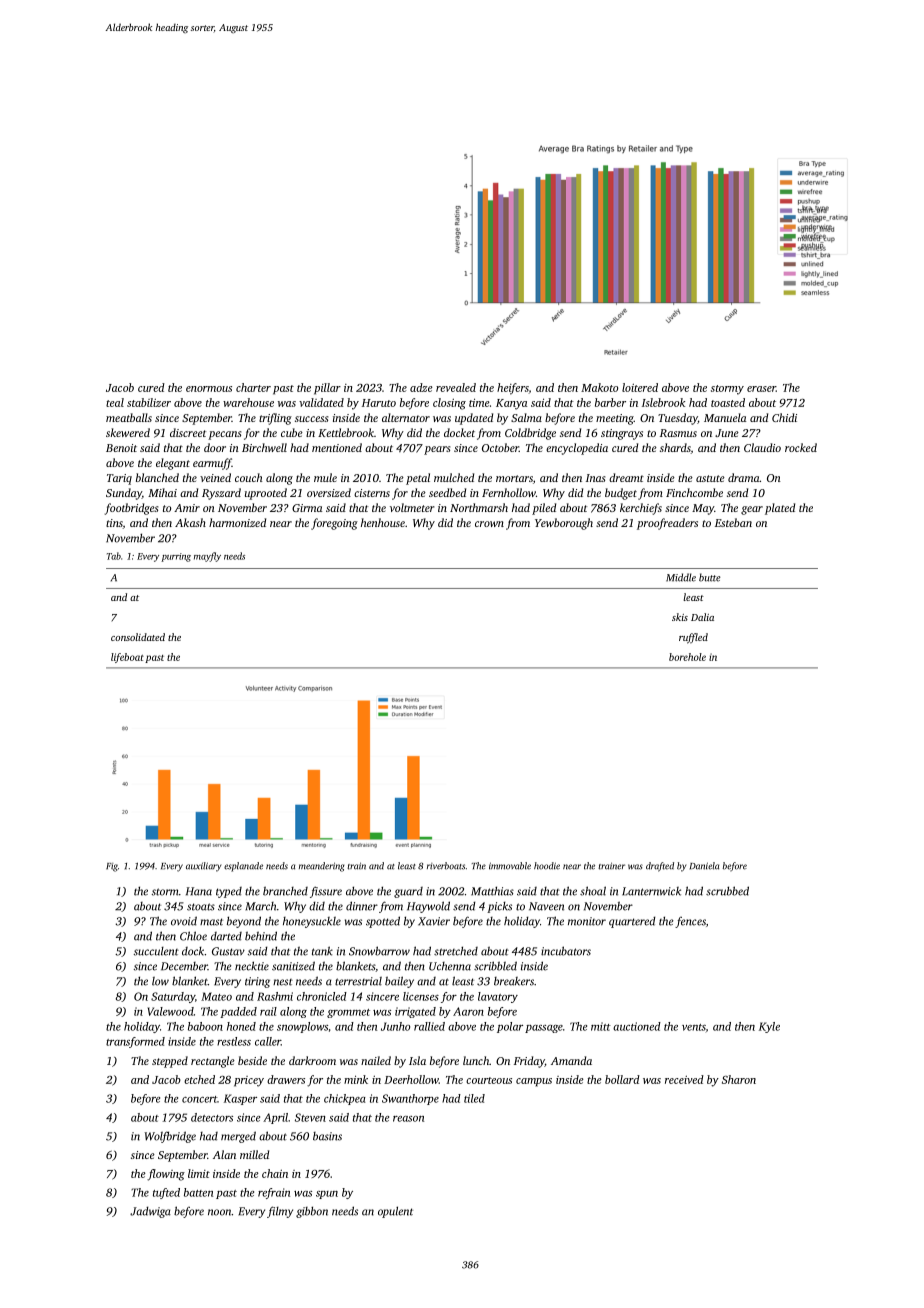 This page has height=1308, width=924. What do you see at coordinates (312, 922) in the page?
I see `honeysuckle` at bounding box center [312, 922].
